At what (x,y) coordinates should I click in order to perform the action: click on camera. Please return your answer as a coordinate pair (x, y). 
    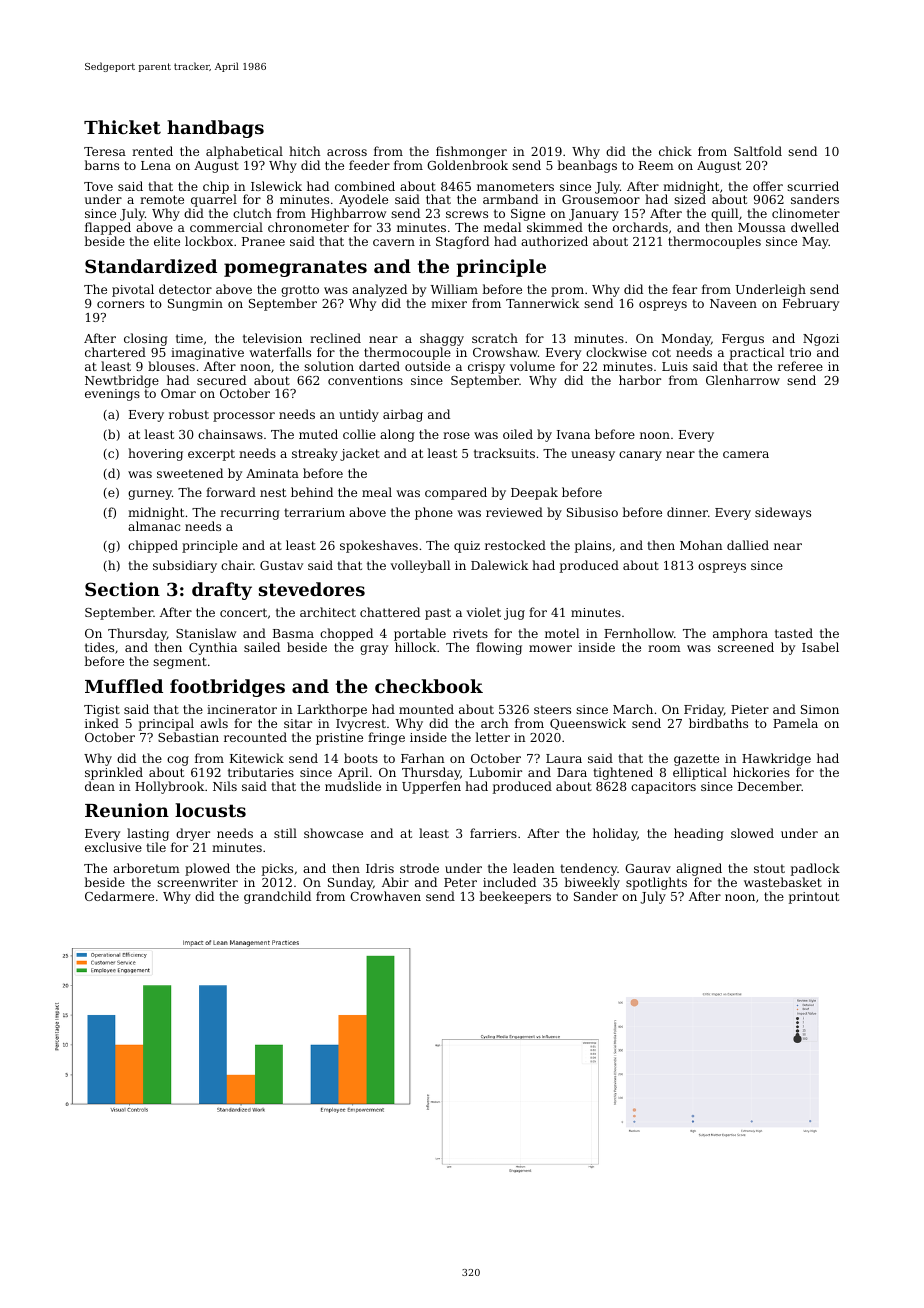
    Looking at the image, I should click on (746, 454).
